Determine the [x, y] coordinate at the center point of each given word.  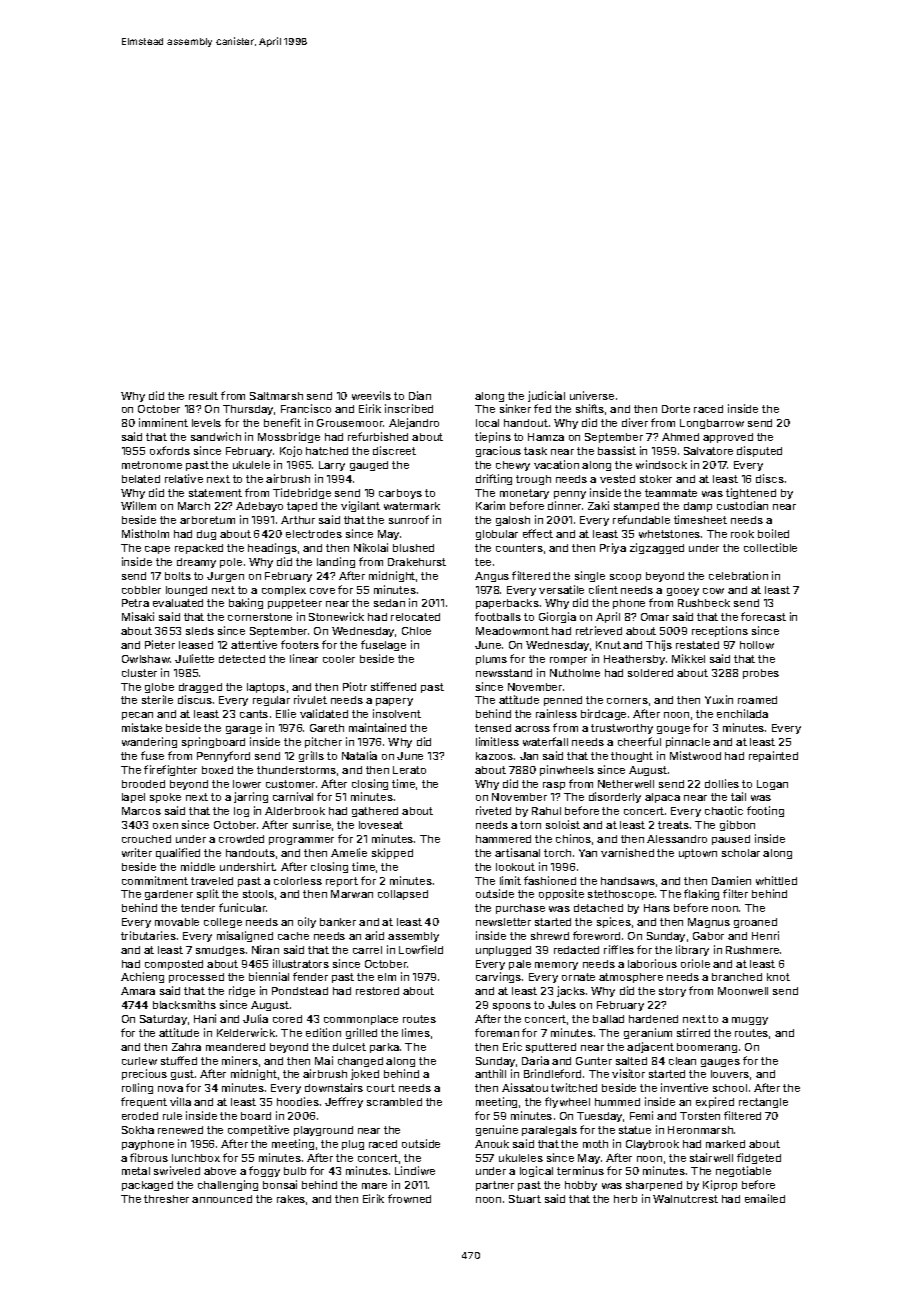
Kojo [291, 451]
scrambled [394, 1102]
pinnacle [688, 742]
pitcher [323, 742]
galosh [513, 521]
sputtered [551, 1048]
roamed [757, 700]
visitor [628, 1073]
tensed [493, 728]
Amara [138, 991]
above [220, 1171]
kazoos [494, 756]
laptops [266, 688]
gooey [683, 592]
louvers [730, 1074]
